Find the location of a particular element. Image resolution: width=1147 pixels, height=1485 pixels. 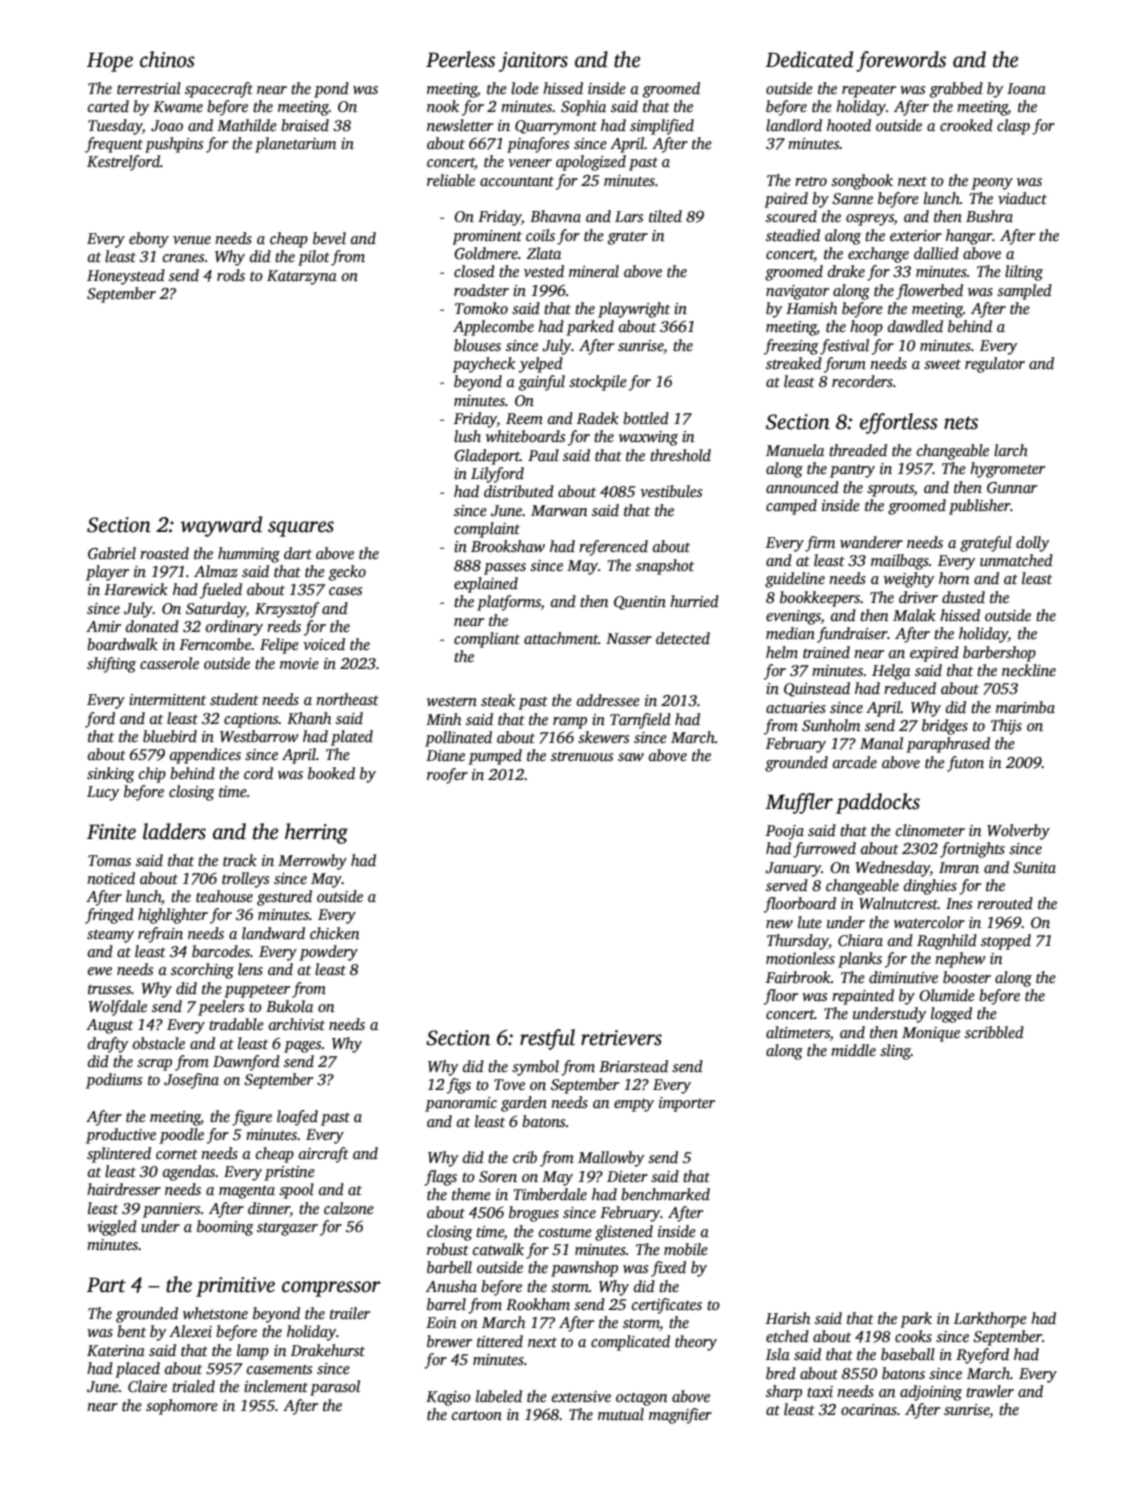

middle is located at coordinates (853, 1050).
